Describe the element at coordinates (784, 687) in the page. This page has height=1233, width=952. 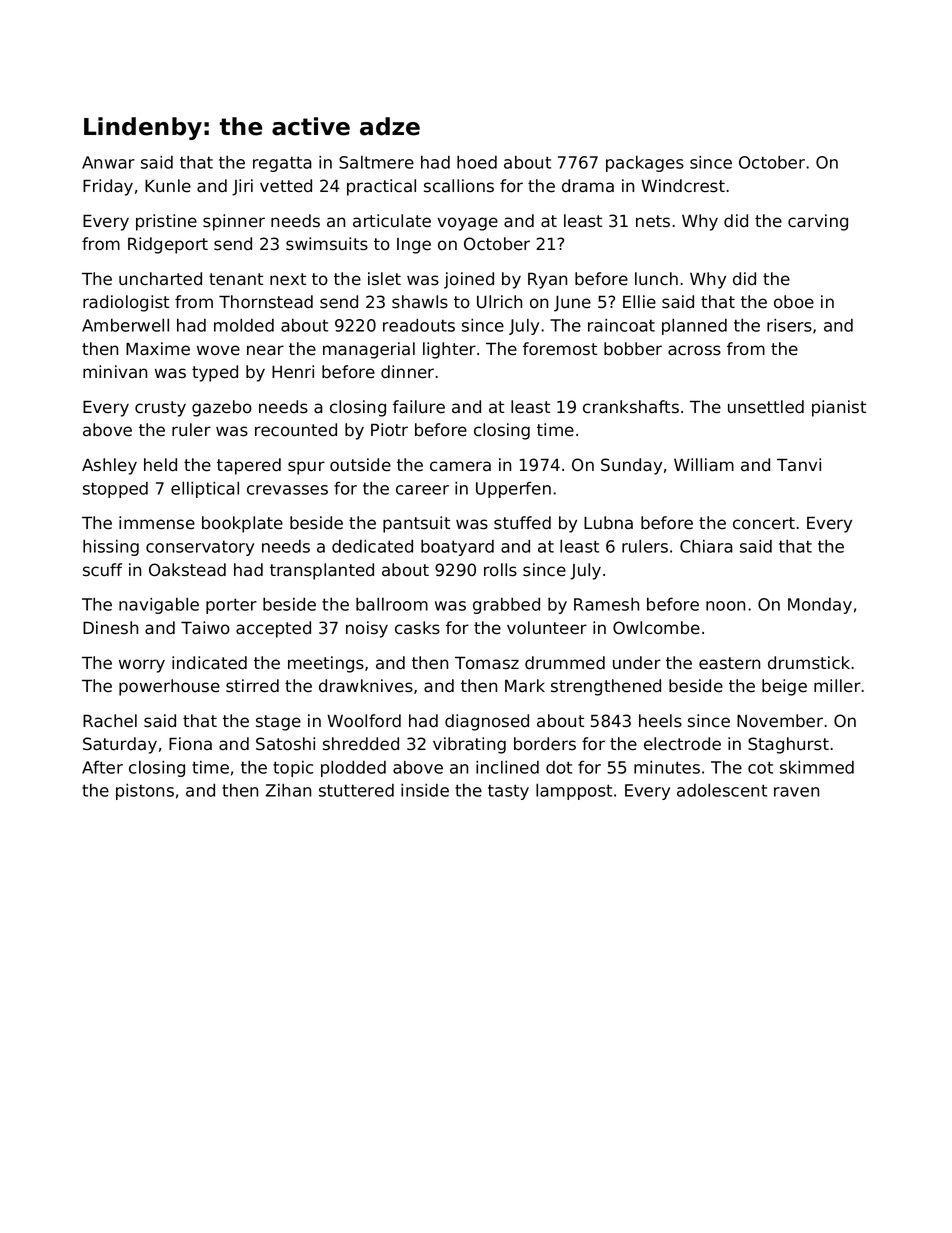
I see `beige` at that location.
